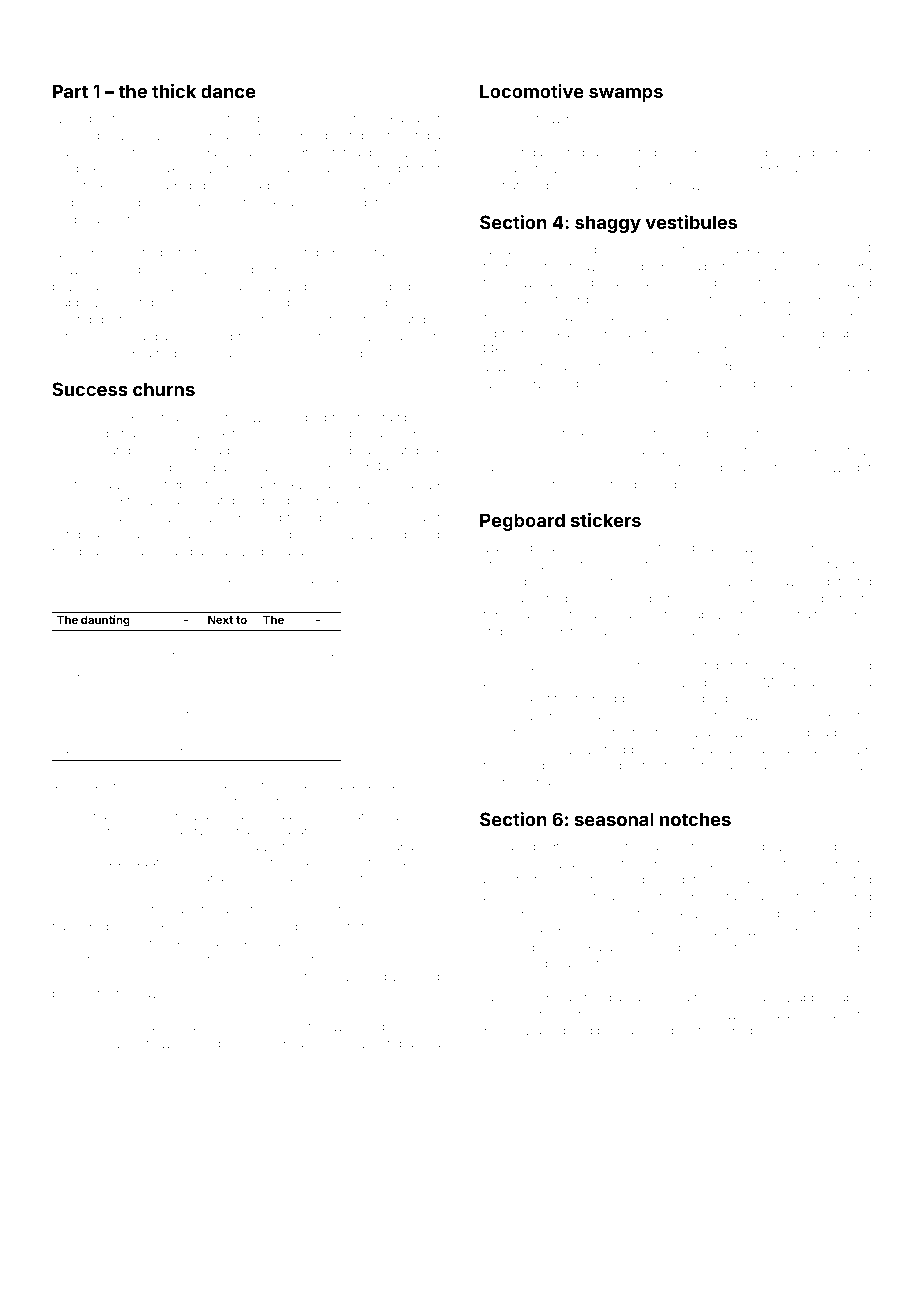 This page has height=1308, width=924. I want to click on benchmarked, so click(520, 930).
